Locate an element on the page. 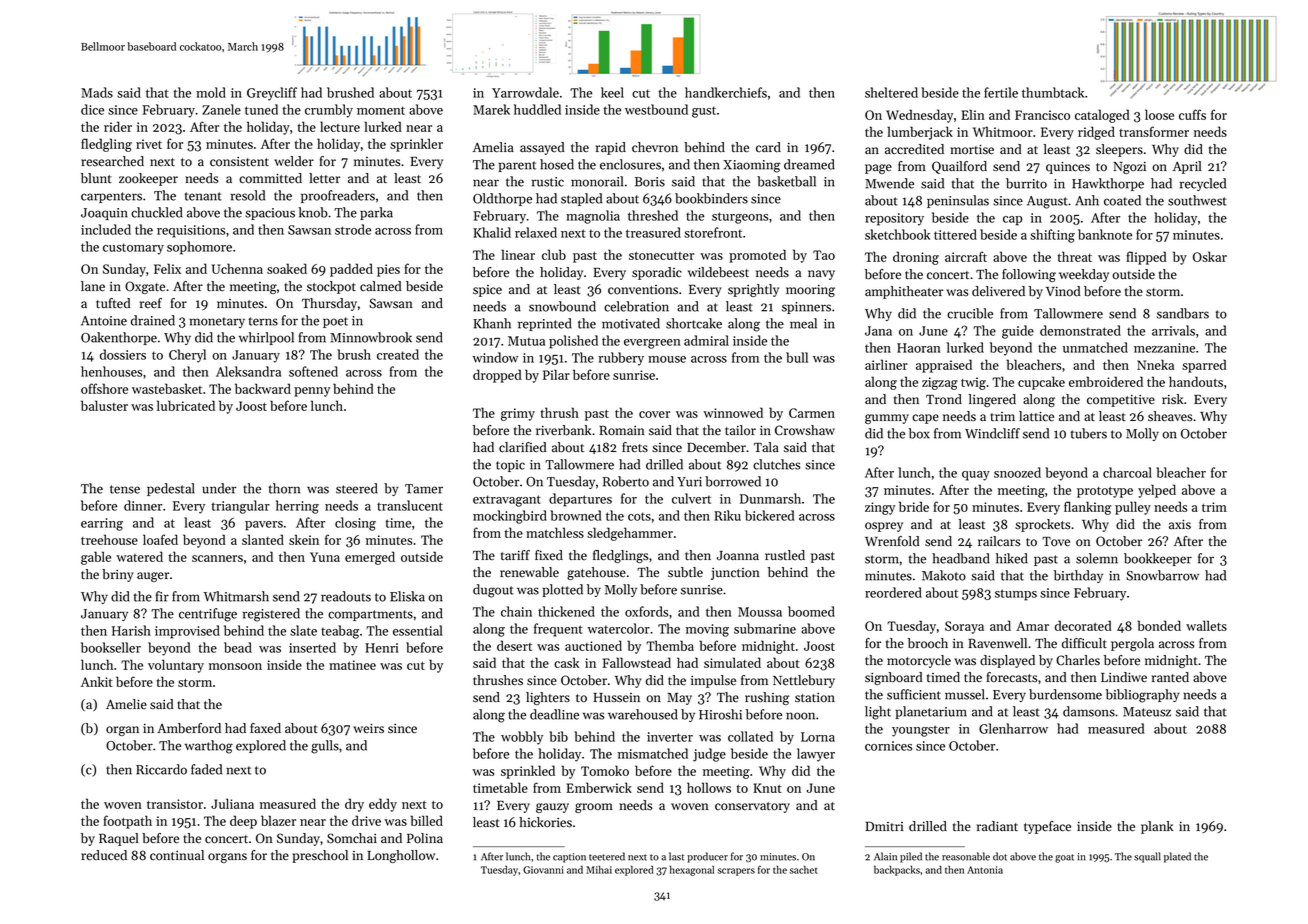 This document has height=924, width=1308. stonecutter is located at coordinates (661, 256).
